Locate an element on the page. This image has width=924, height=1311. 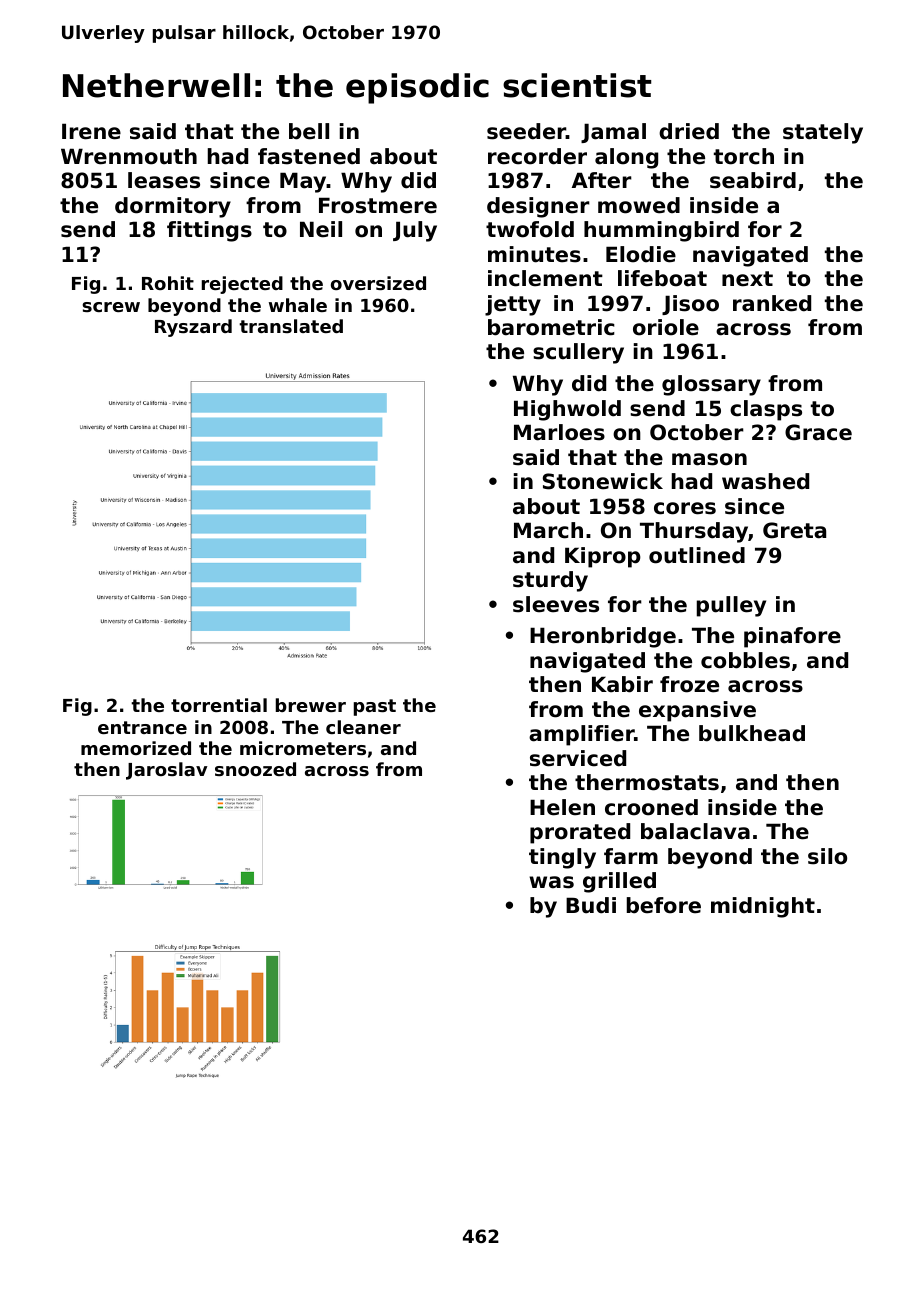
dried is located at coordinates (689, 131).
